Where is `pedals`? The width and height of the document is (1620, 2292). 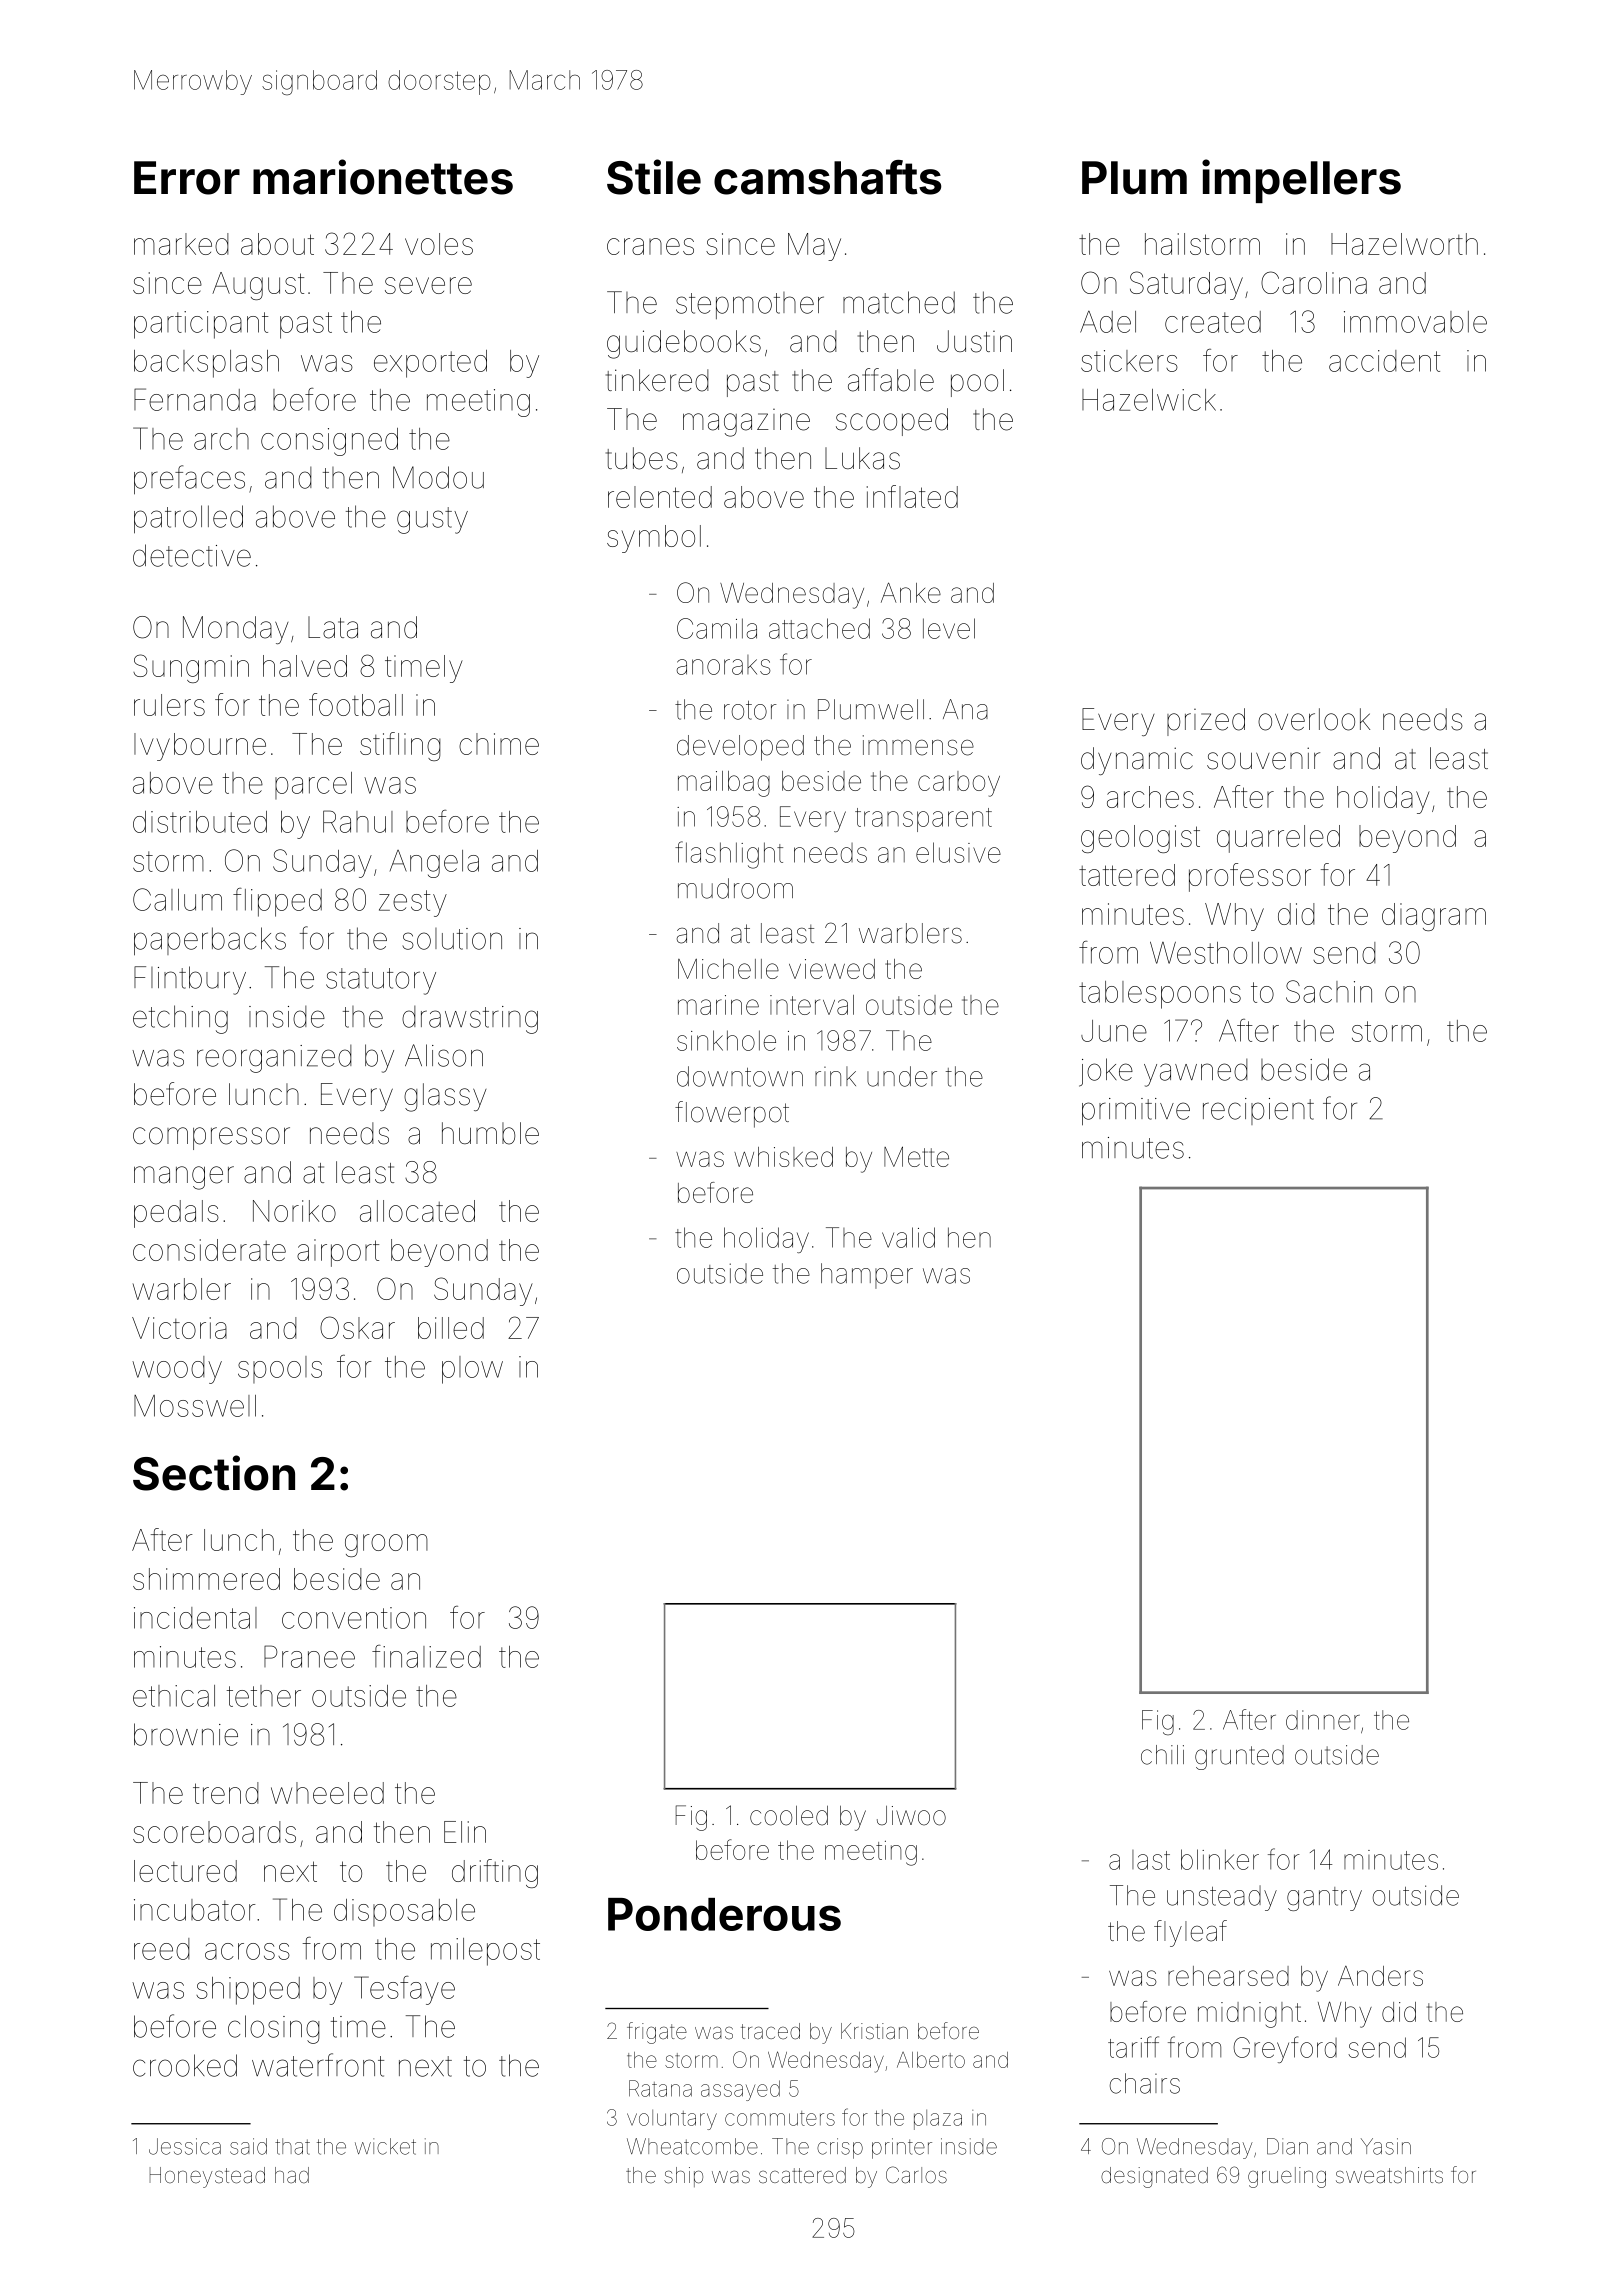
pedals is located at coordinates (176, 1214).
